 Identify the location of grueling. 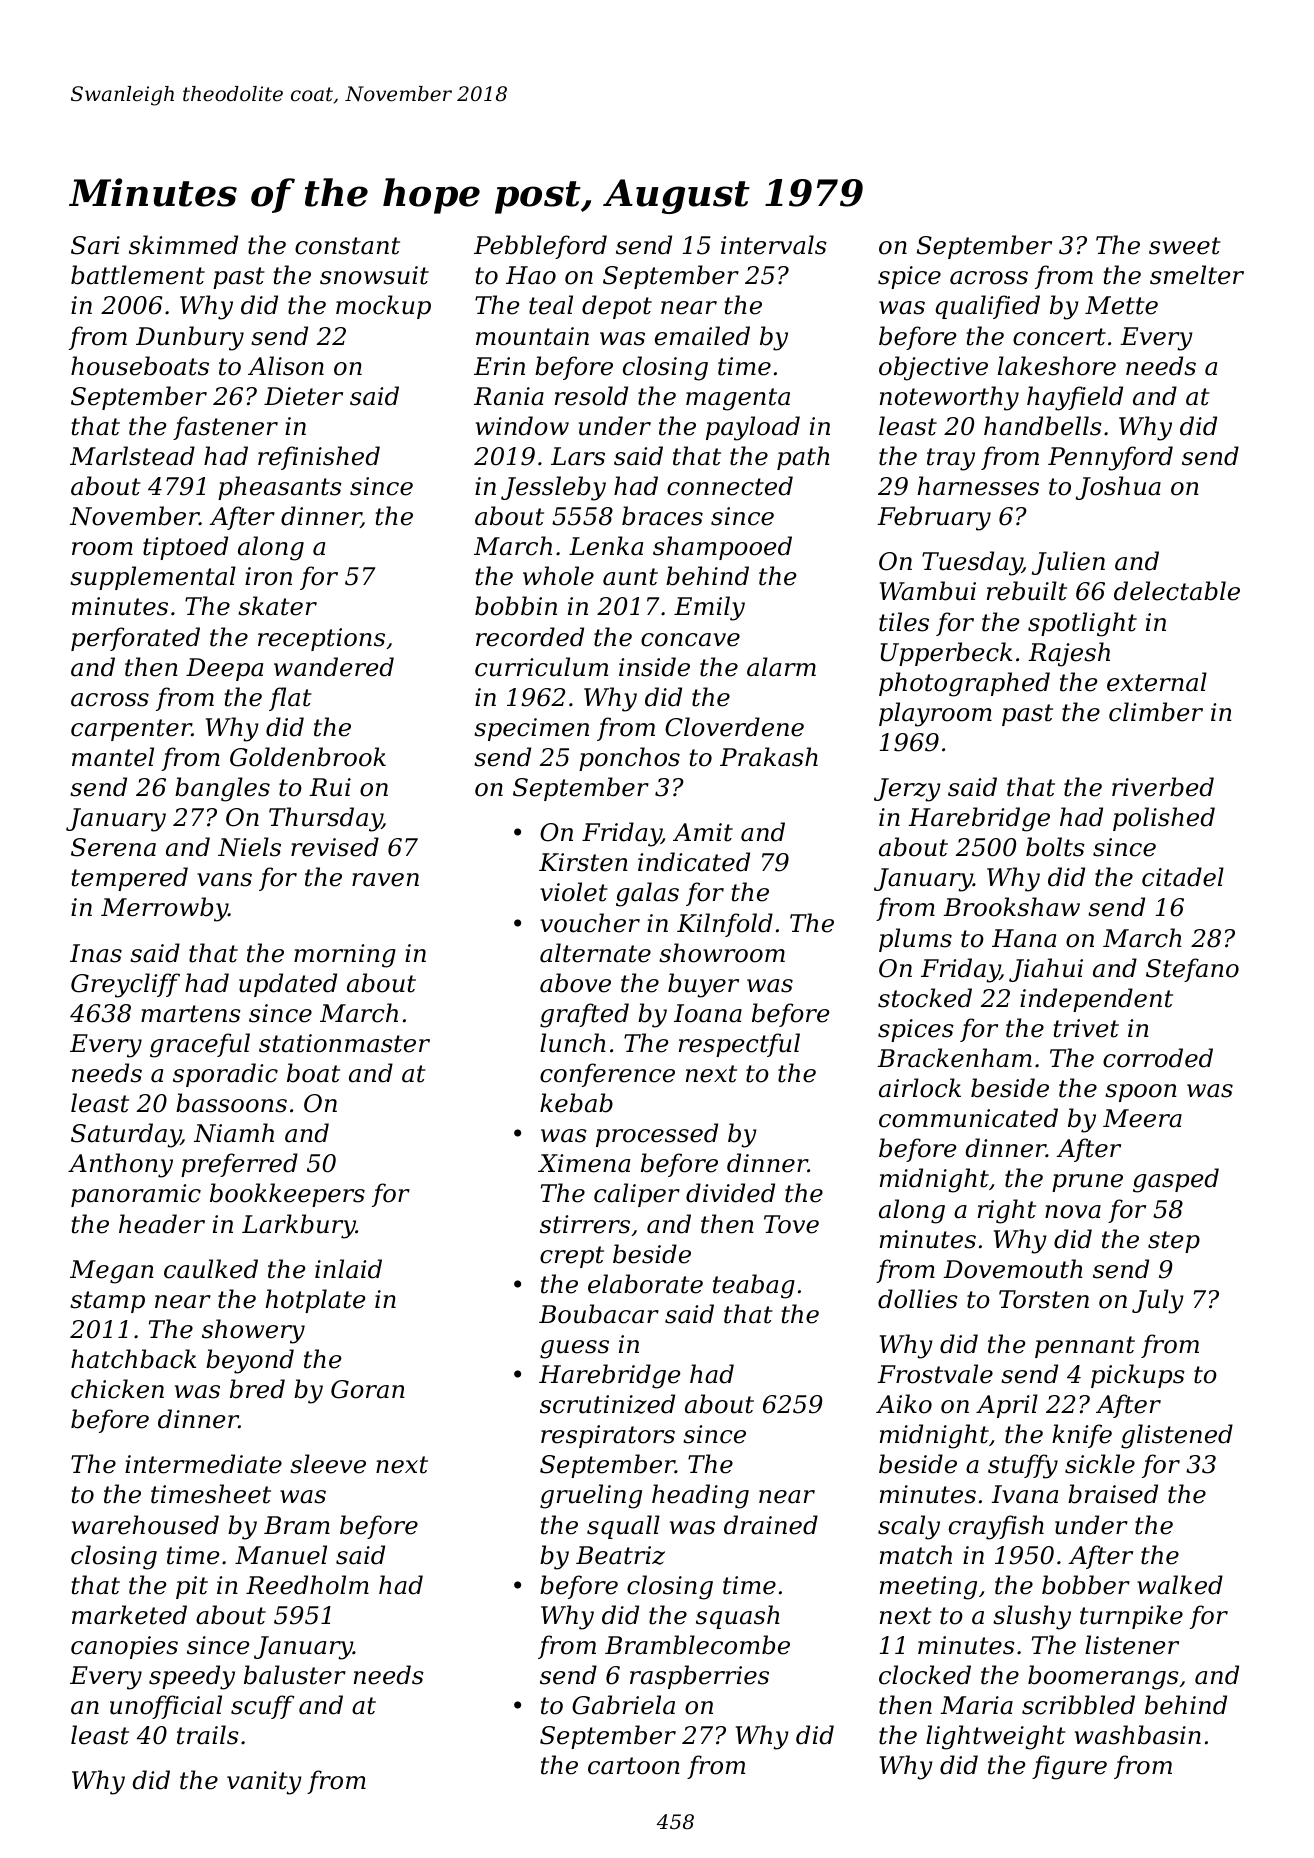
(591, 1496).
